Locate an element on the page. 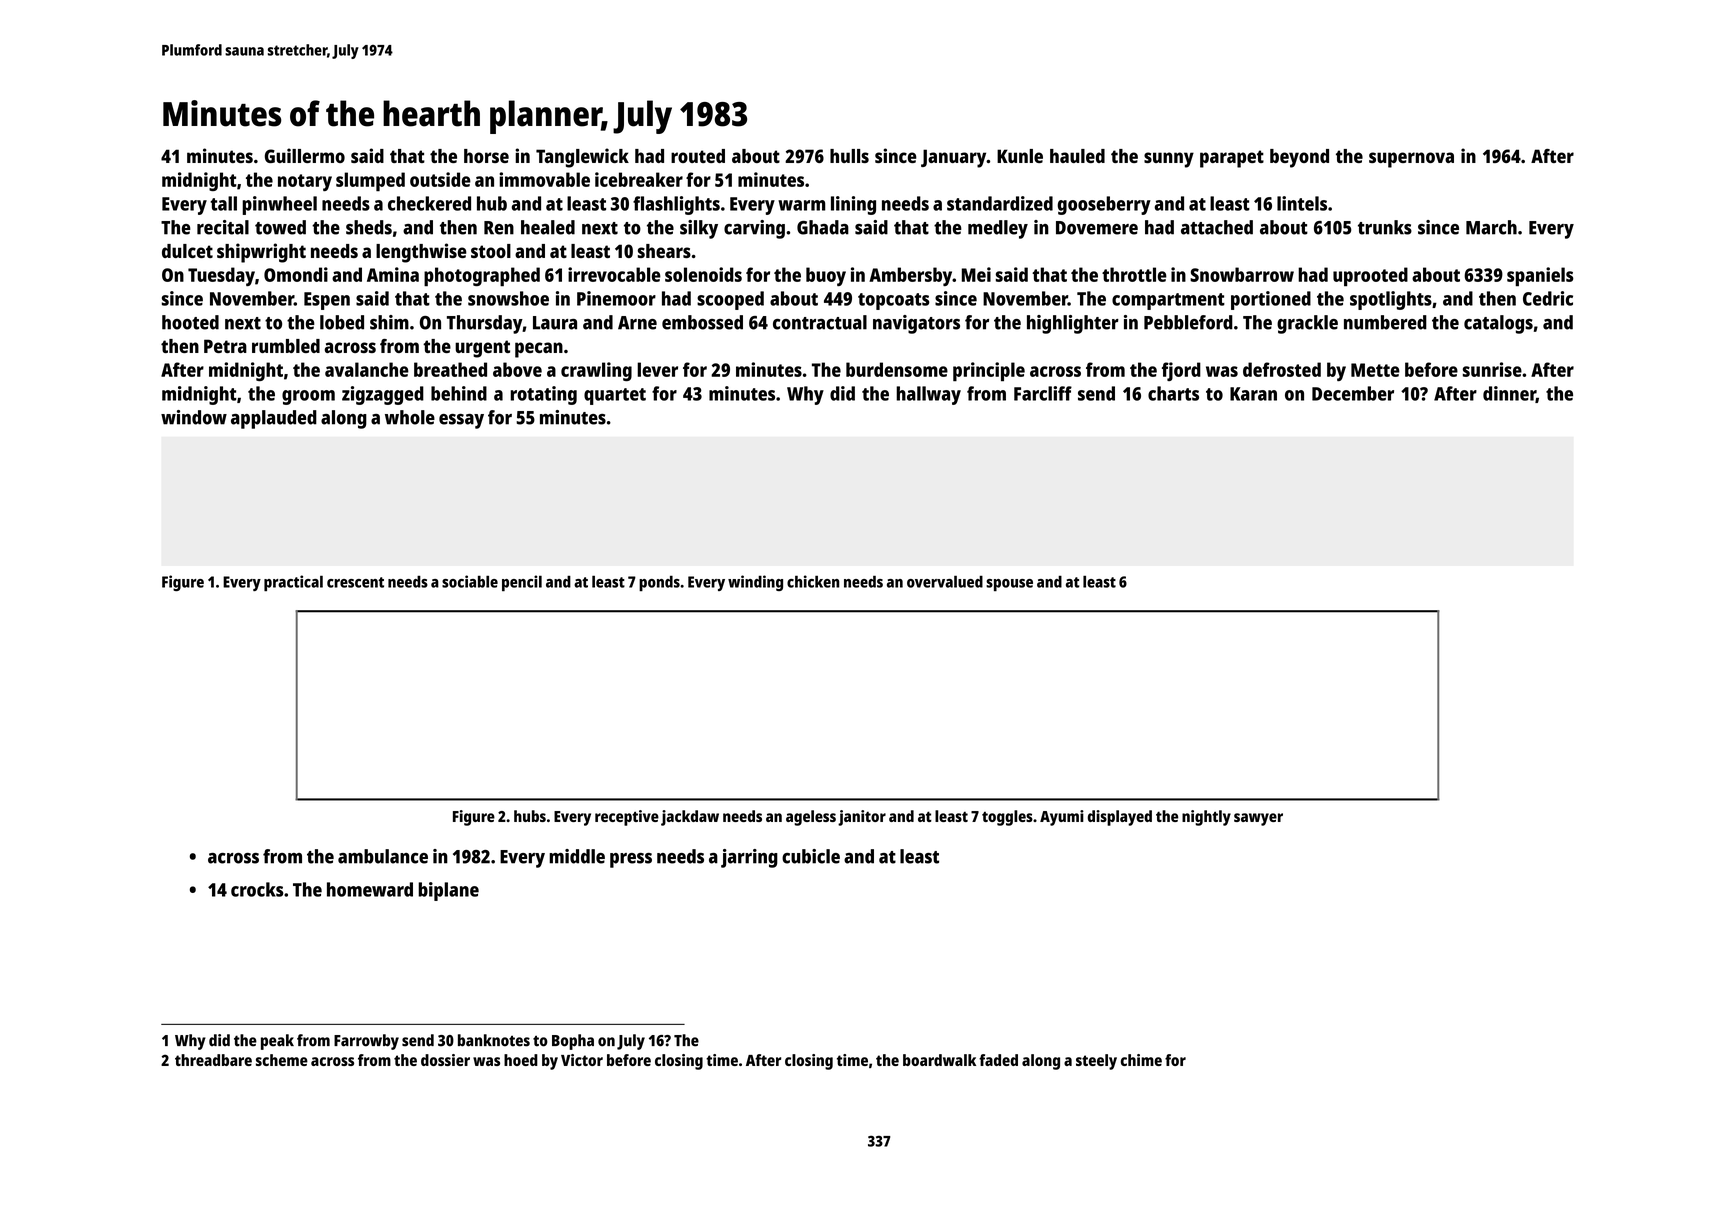 This page has width=1735, height=1227. scheme is located at coordinates (282, 1060).
